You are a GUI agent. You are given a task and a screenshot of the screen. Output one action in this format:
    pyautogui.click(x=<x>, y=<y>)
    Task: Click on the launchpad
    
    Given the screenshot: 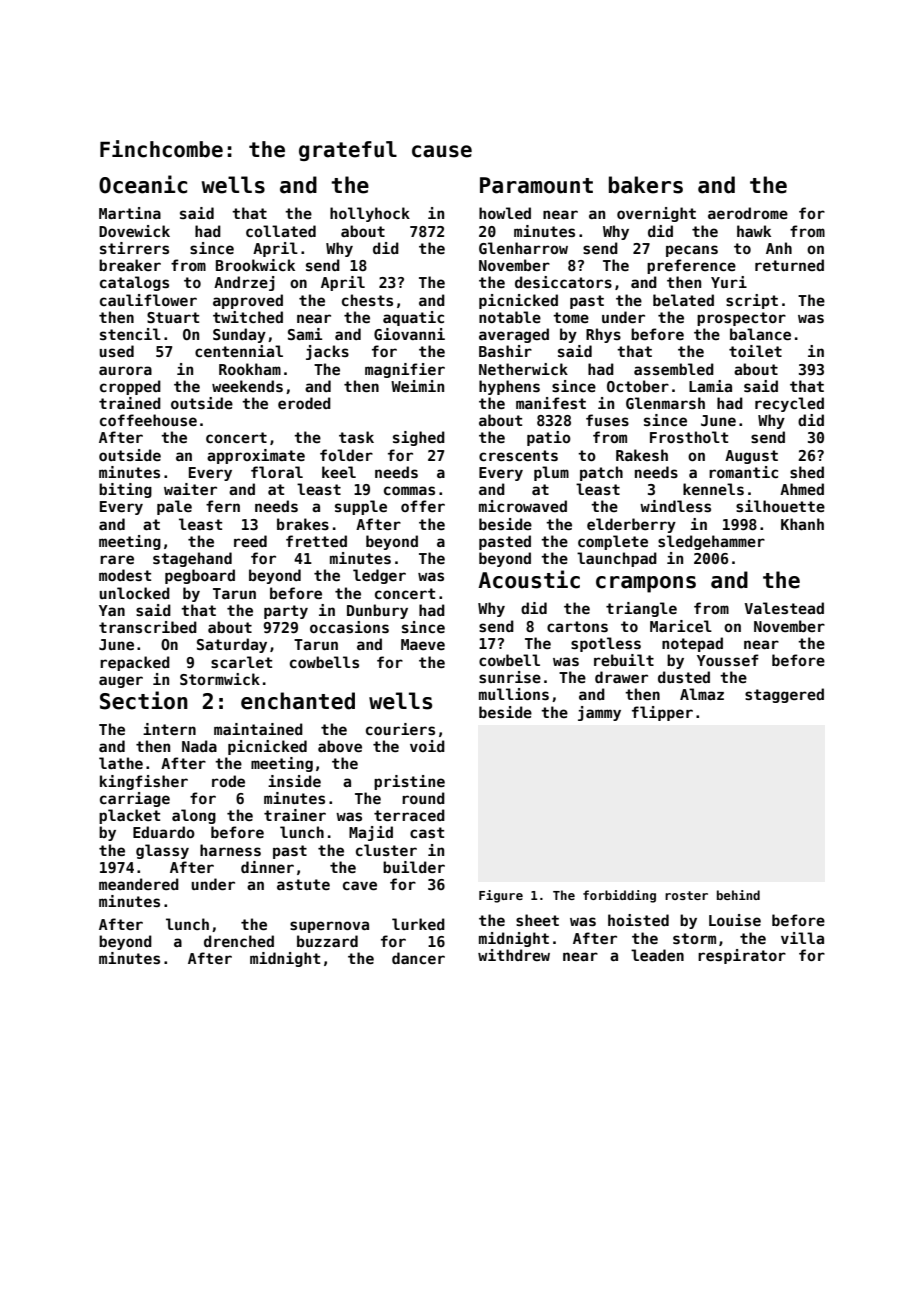 What is the action you would take?
    pyautogui.click(x=617, y=559)
